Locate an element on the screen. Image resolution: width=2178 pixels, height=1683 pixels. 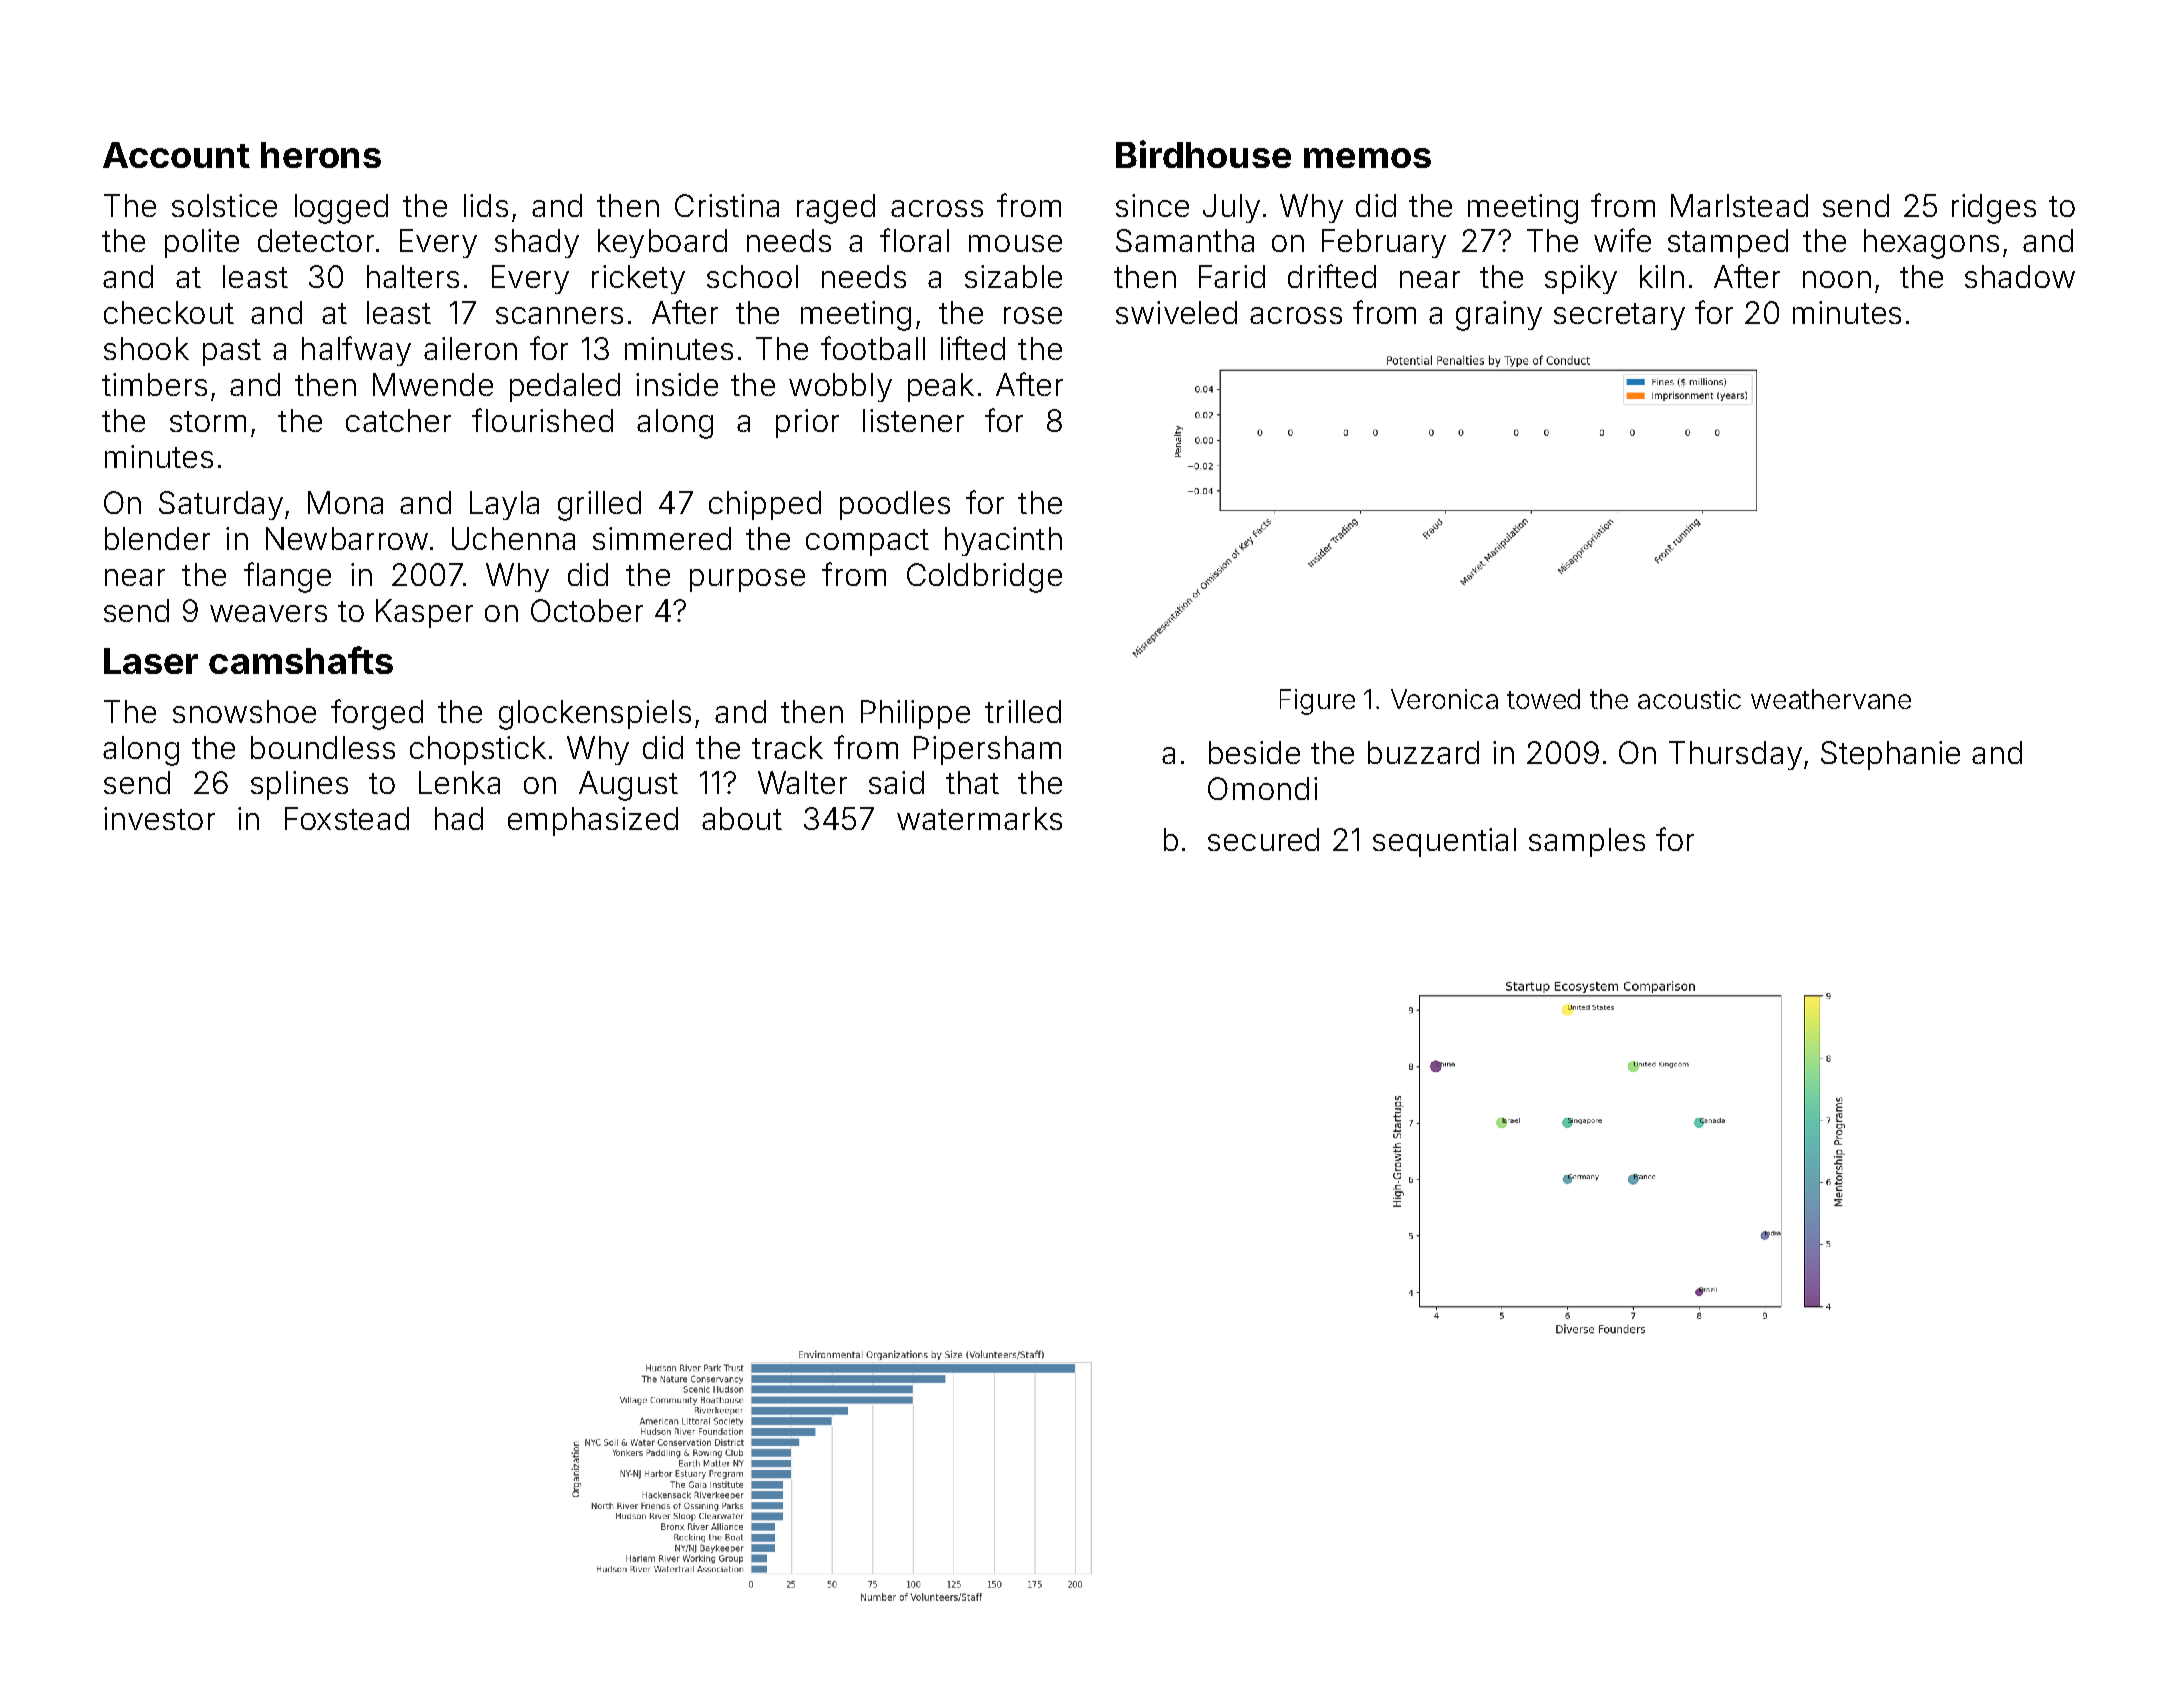
weathervane is located at coordinates (1831, 699).
